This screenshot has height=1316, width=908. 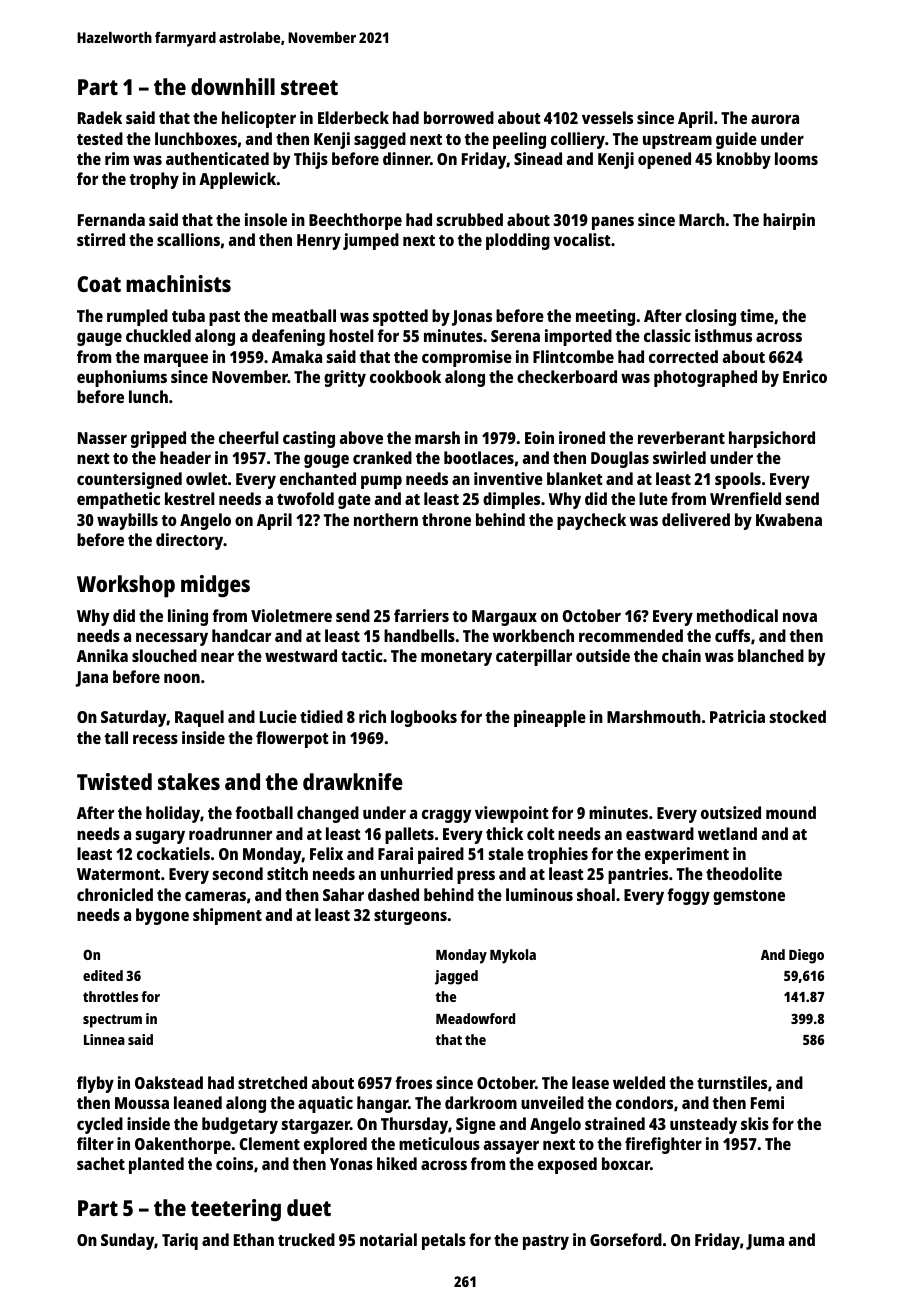 What do you see at coordinates (288, 337) in the screenshot?
I see `deafening` at bounding box center [288, 337].
